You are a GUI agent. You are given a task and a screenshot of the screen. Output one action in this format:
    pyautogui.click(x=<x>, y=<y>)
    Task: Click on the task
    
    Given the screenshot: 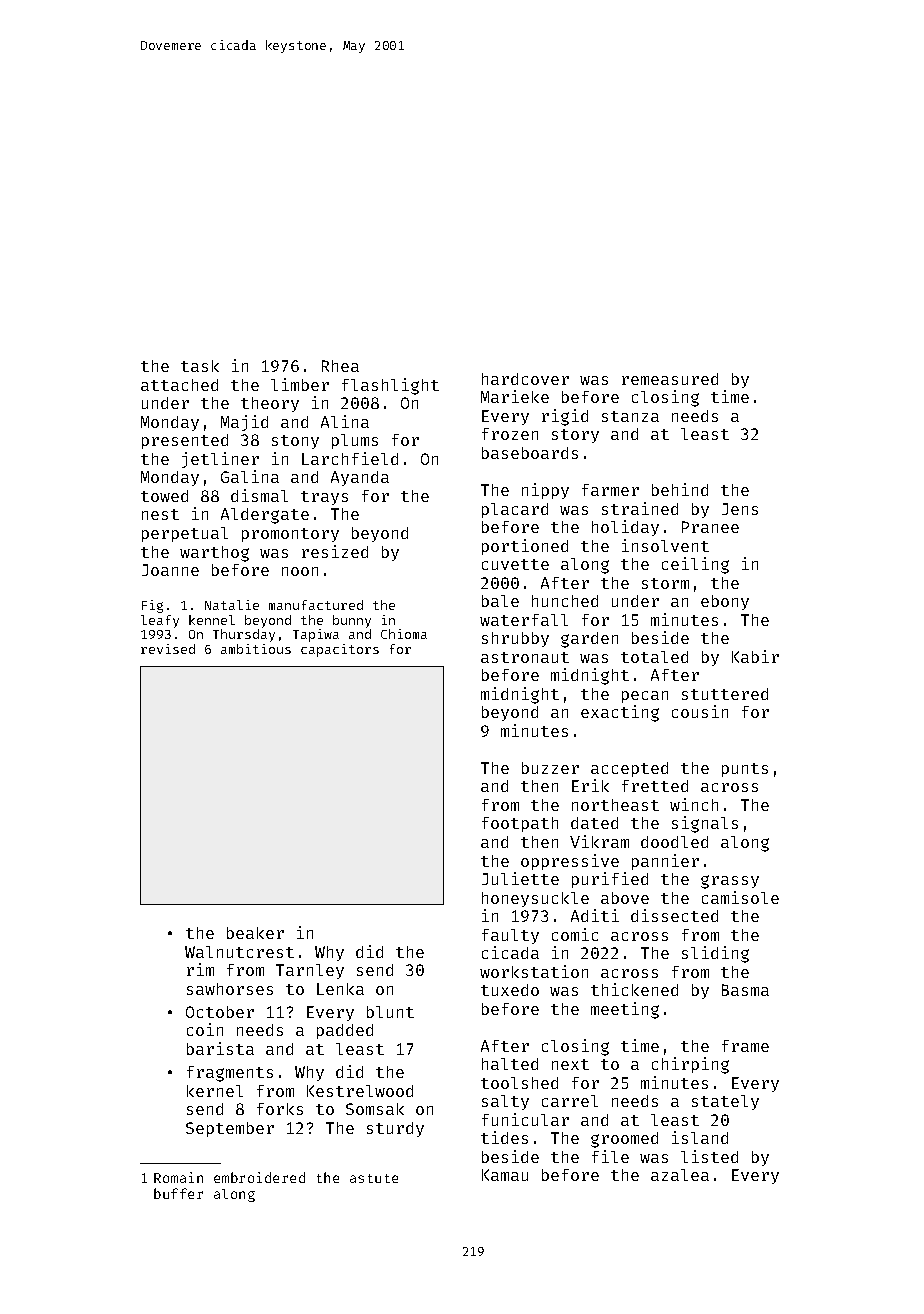 What is the action you would take?
    pyautogui.click(x=200, y=366)
